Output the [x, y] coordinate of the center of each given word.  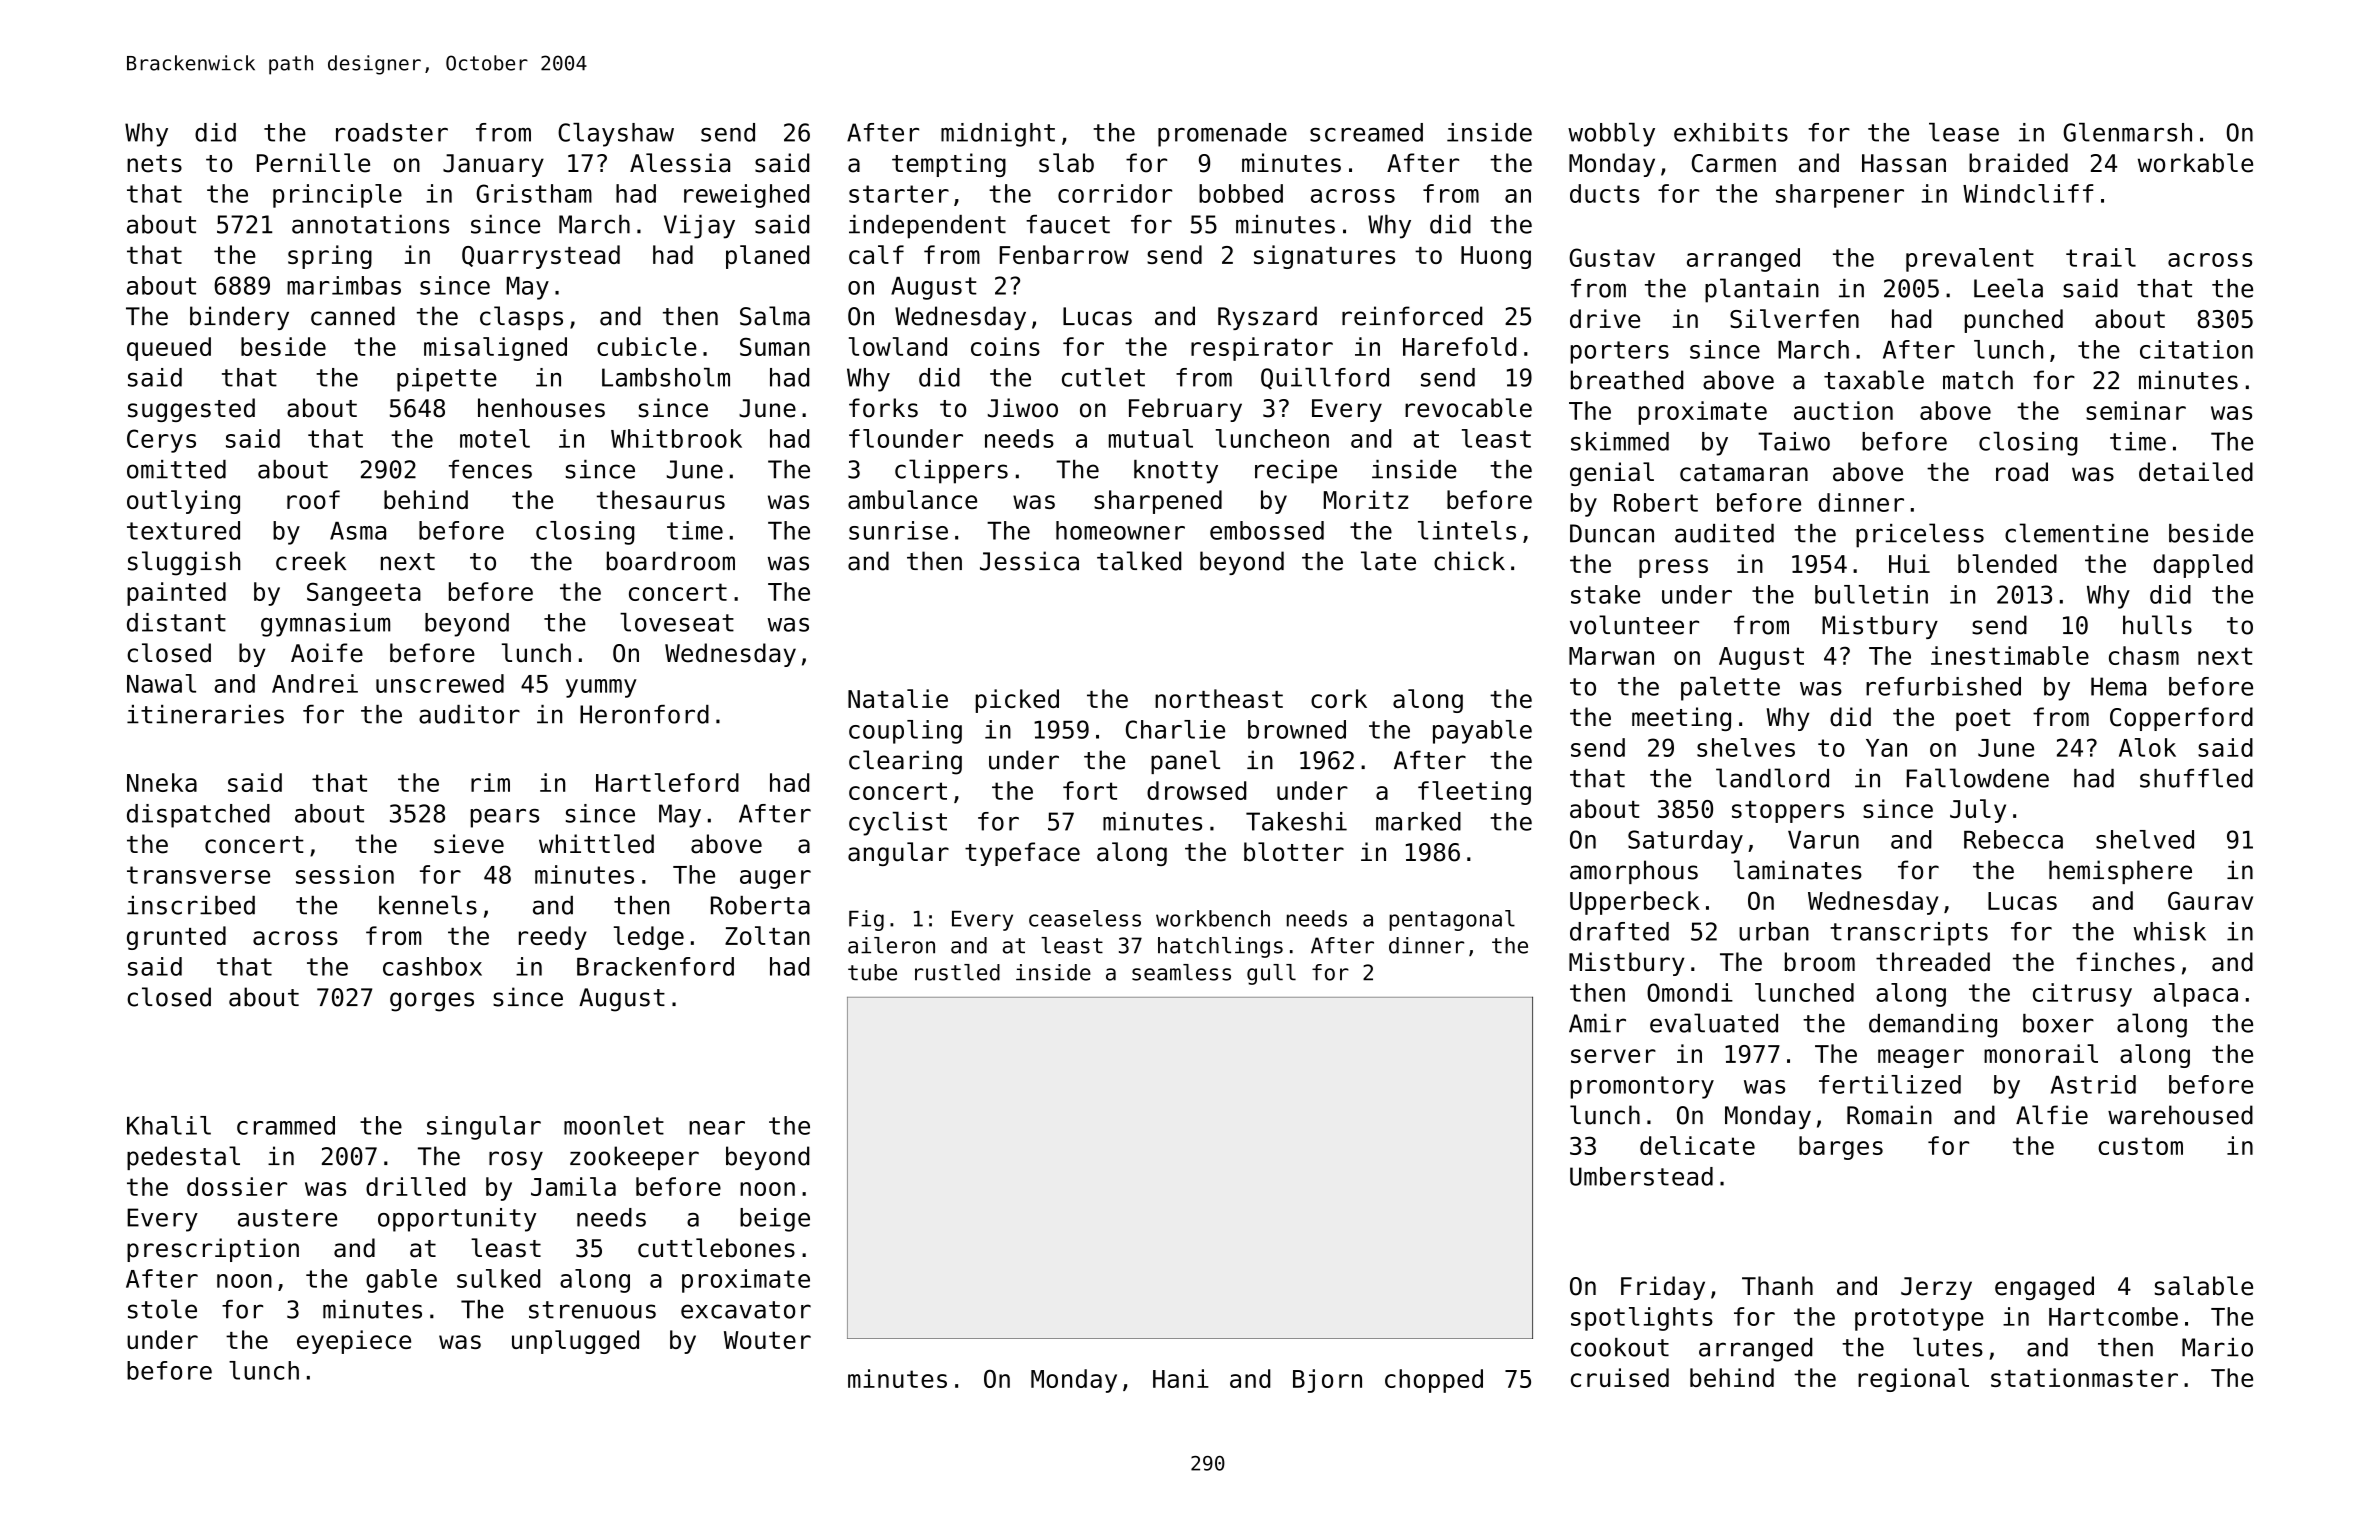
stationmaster [2084, 1377]
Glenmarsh [2127, 132]
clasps [521, 318]
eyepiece [354, 1342]
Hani [1181, 1378]
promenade [1222, 135]
